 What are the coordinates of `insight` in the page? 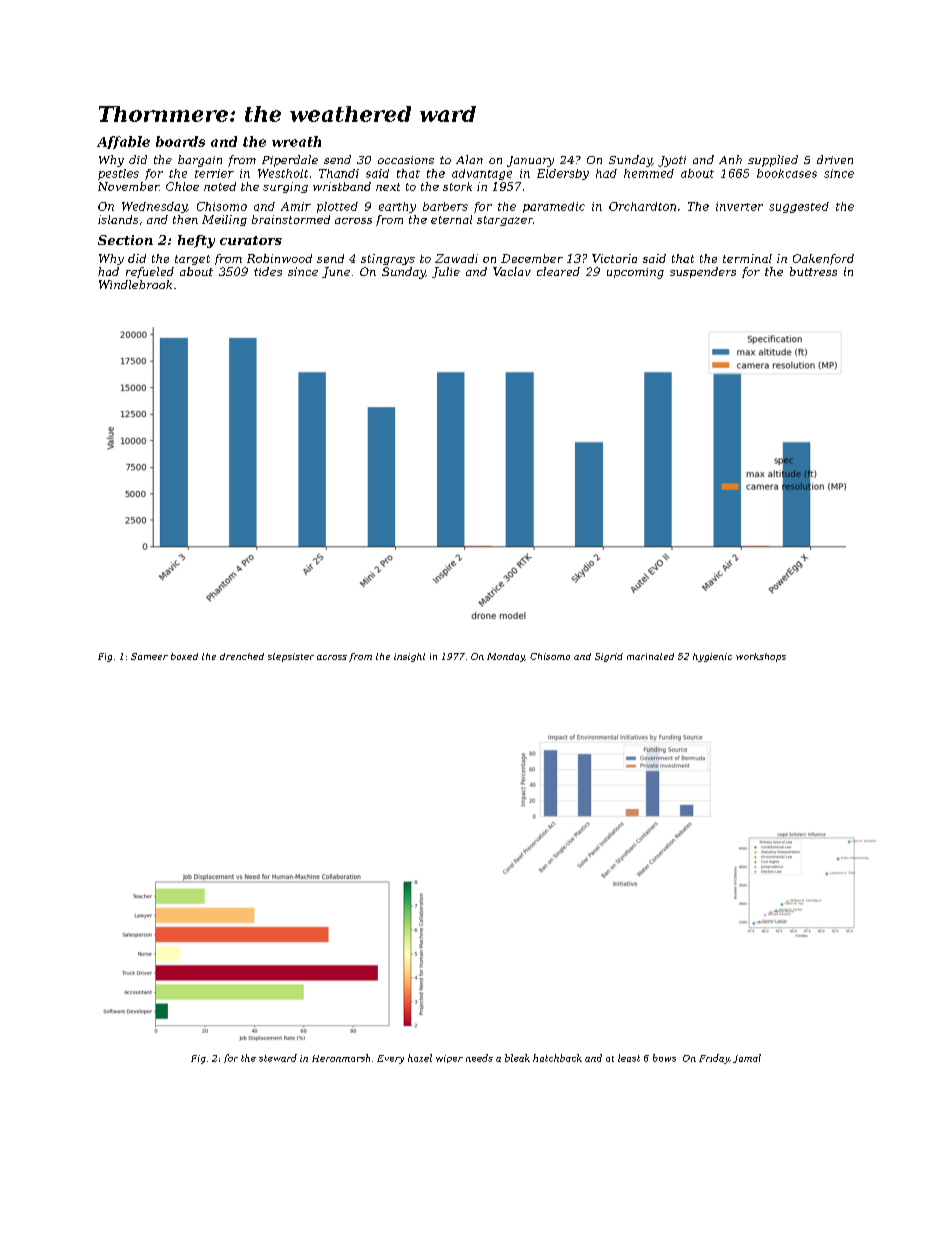 It's located at (409, 657).
